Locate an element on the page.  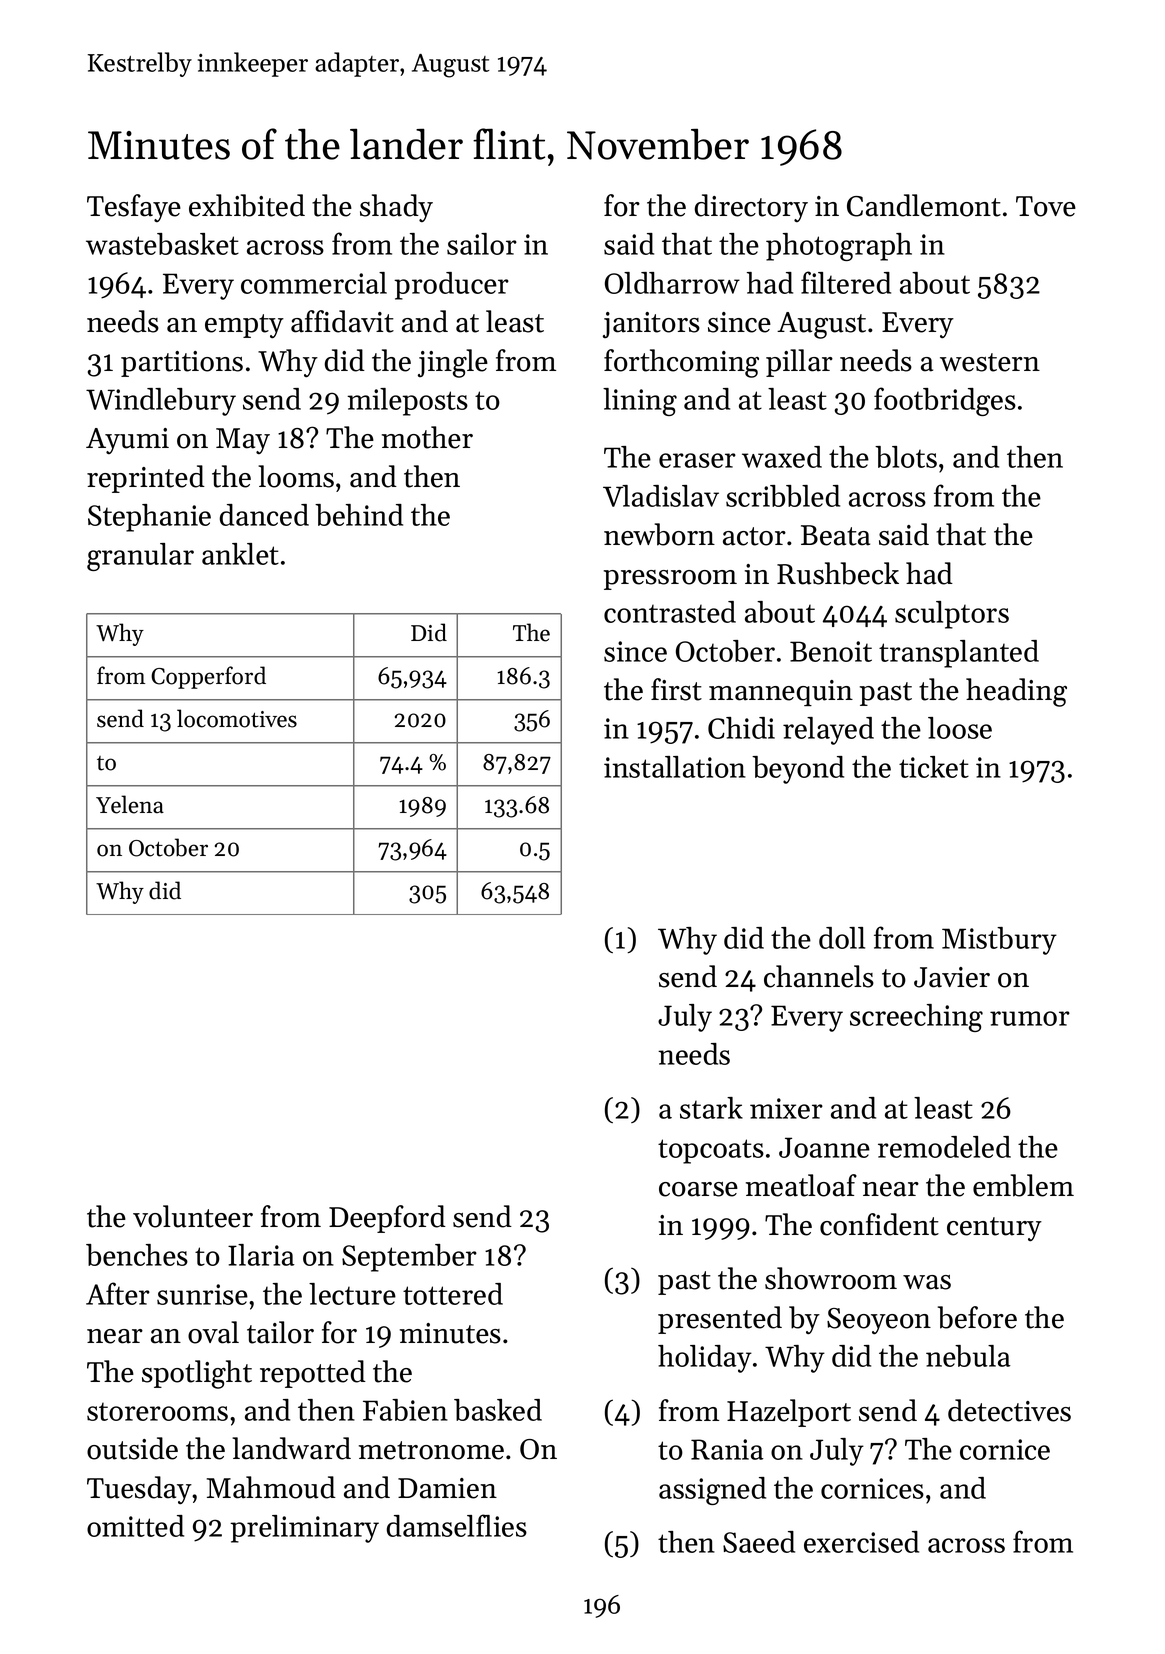
waxed is located at coordinates (782, 457).
